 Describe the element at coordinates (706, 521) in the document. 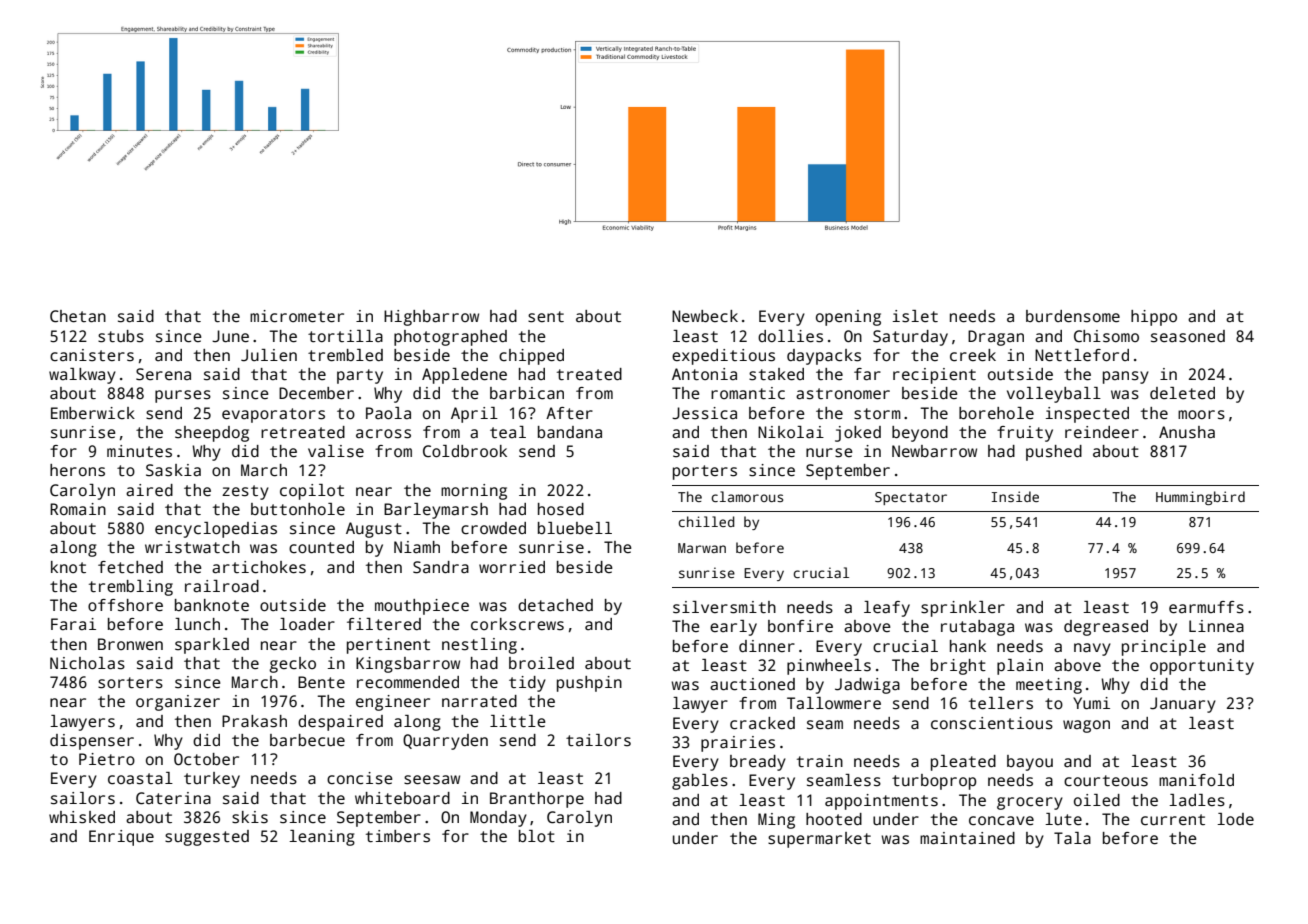

I see `chilled` at that location.
